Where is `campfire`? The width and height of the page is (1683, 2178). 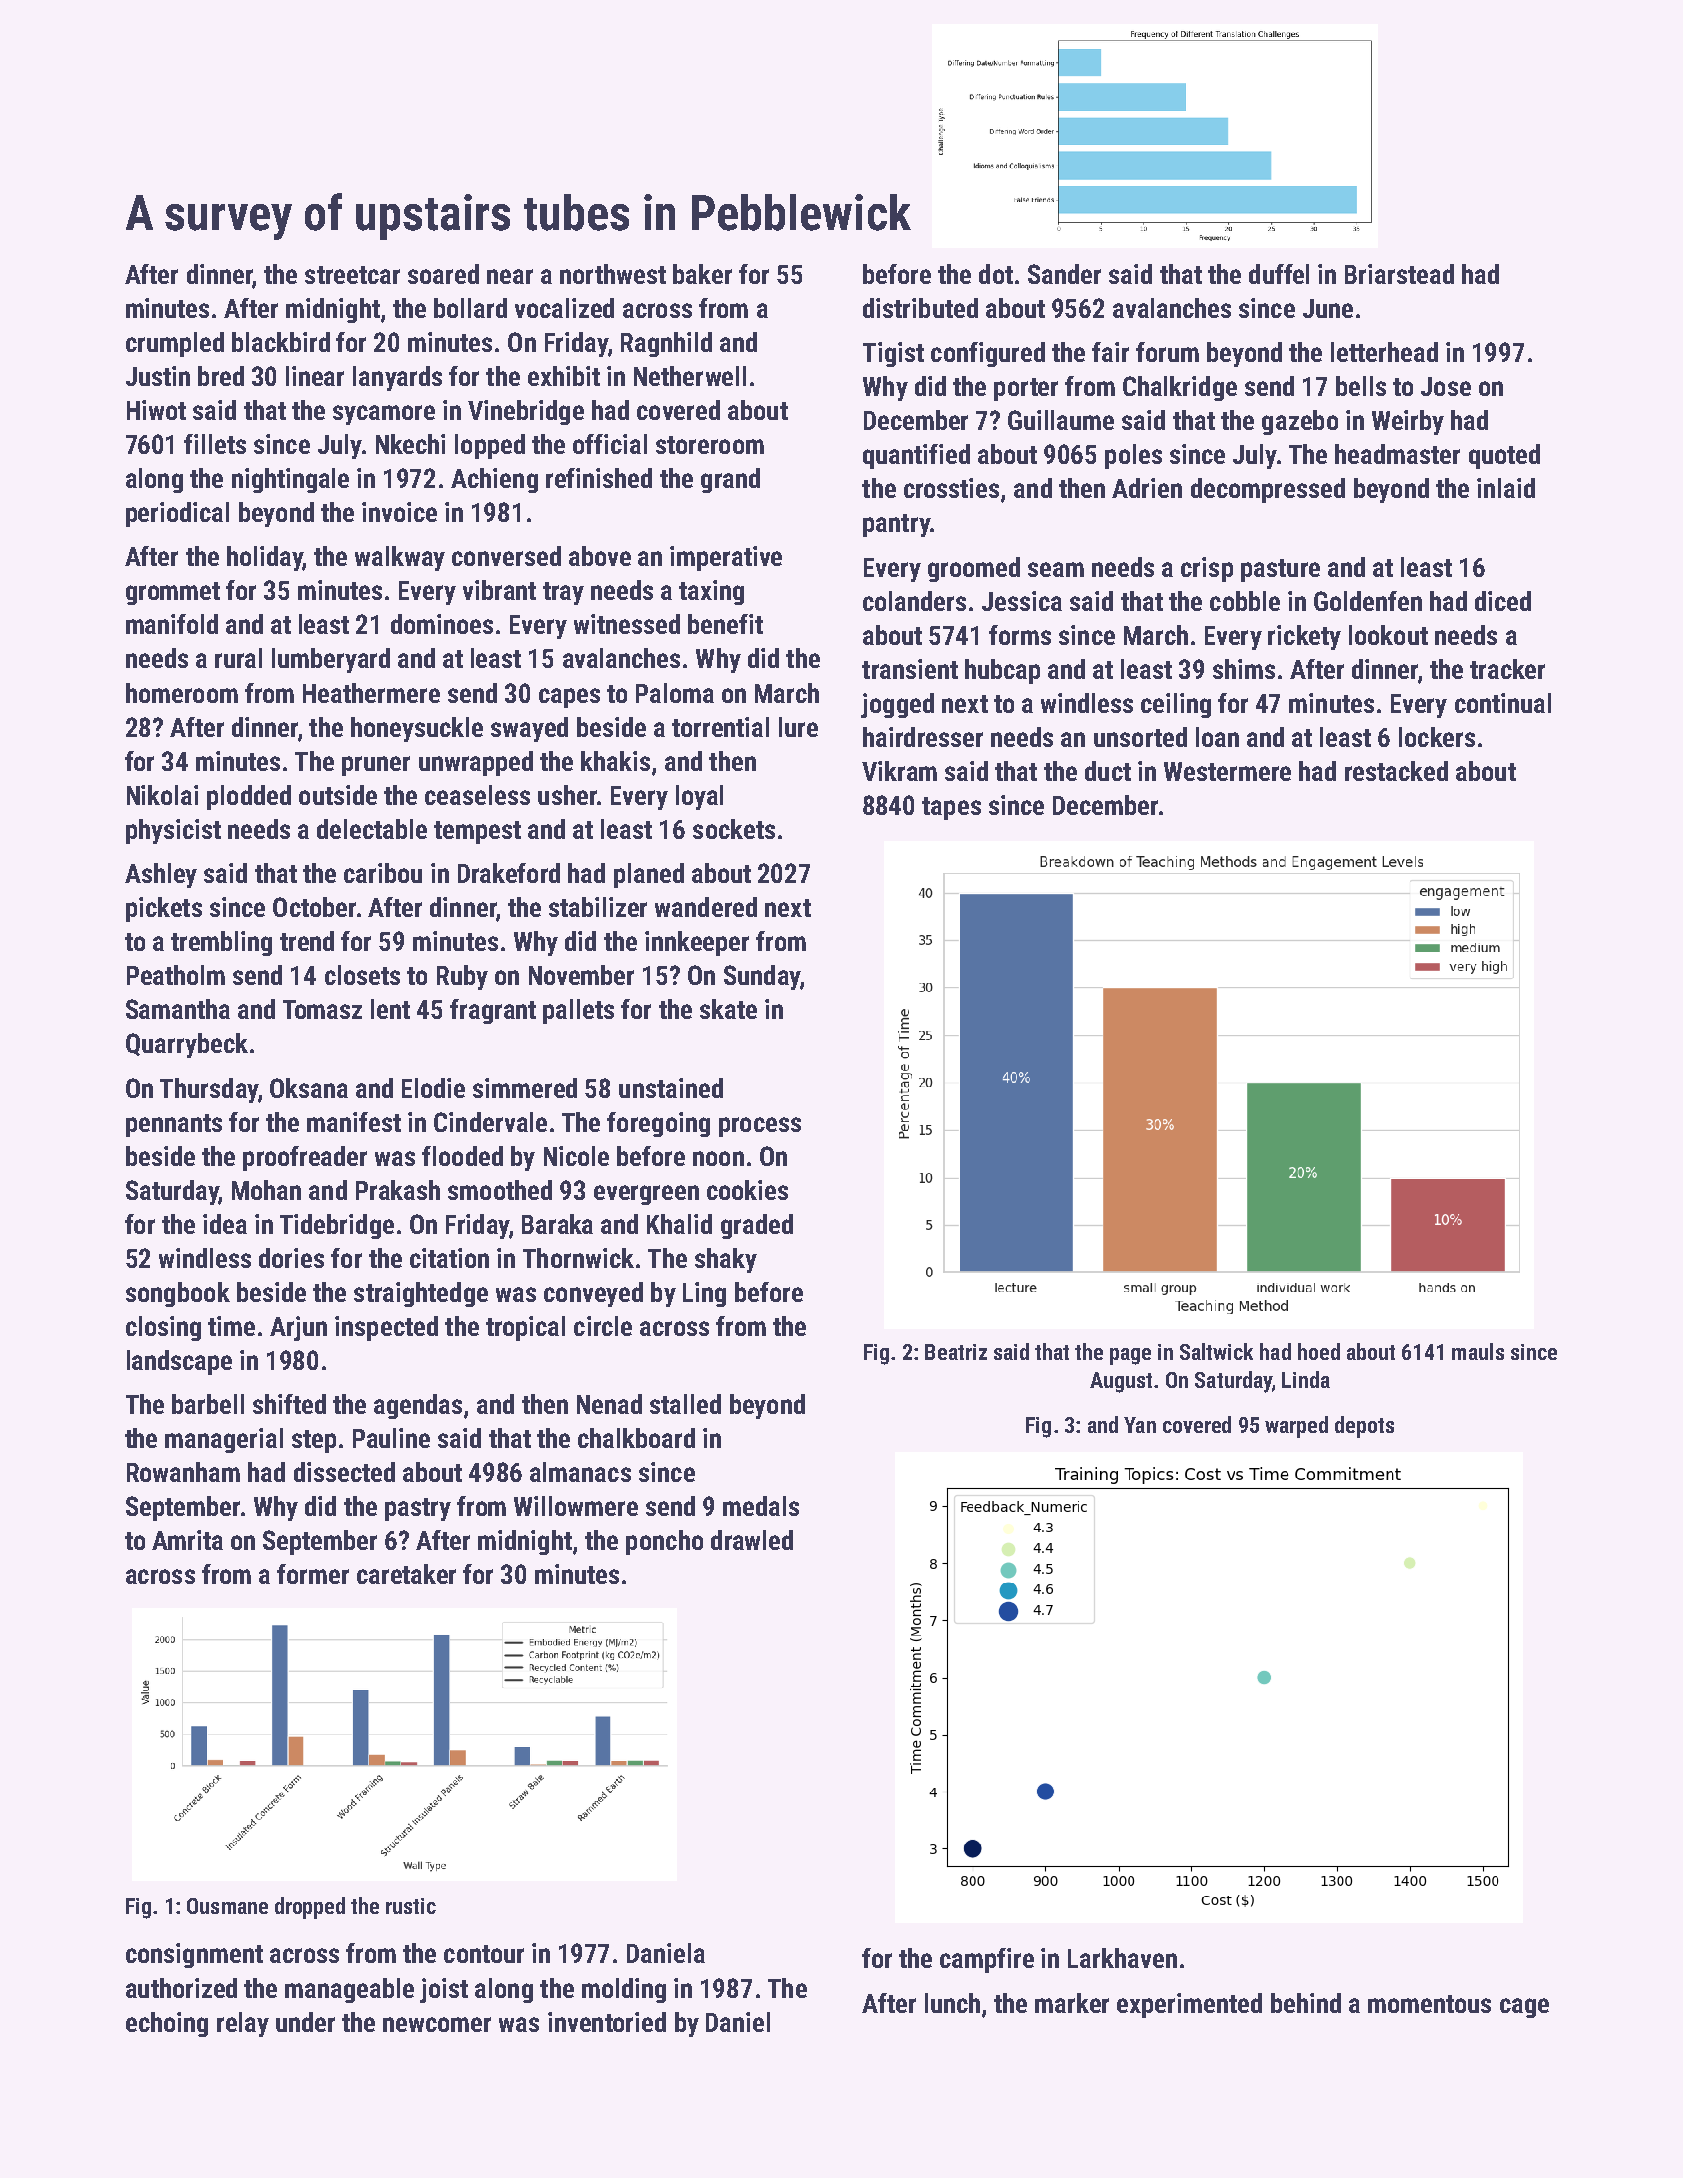 campfire is located at coordinates (987, 1960).
